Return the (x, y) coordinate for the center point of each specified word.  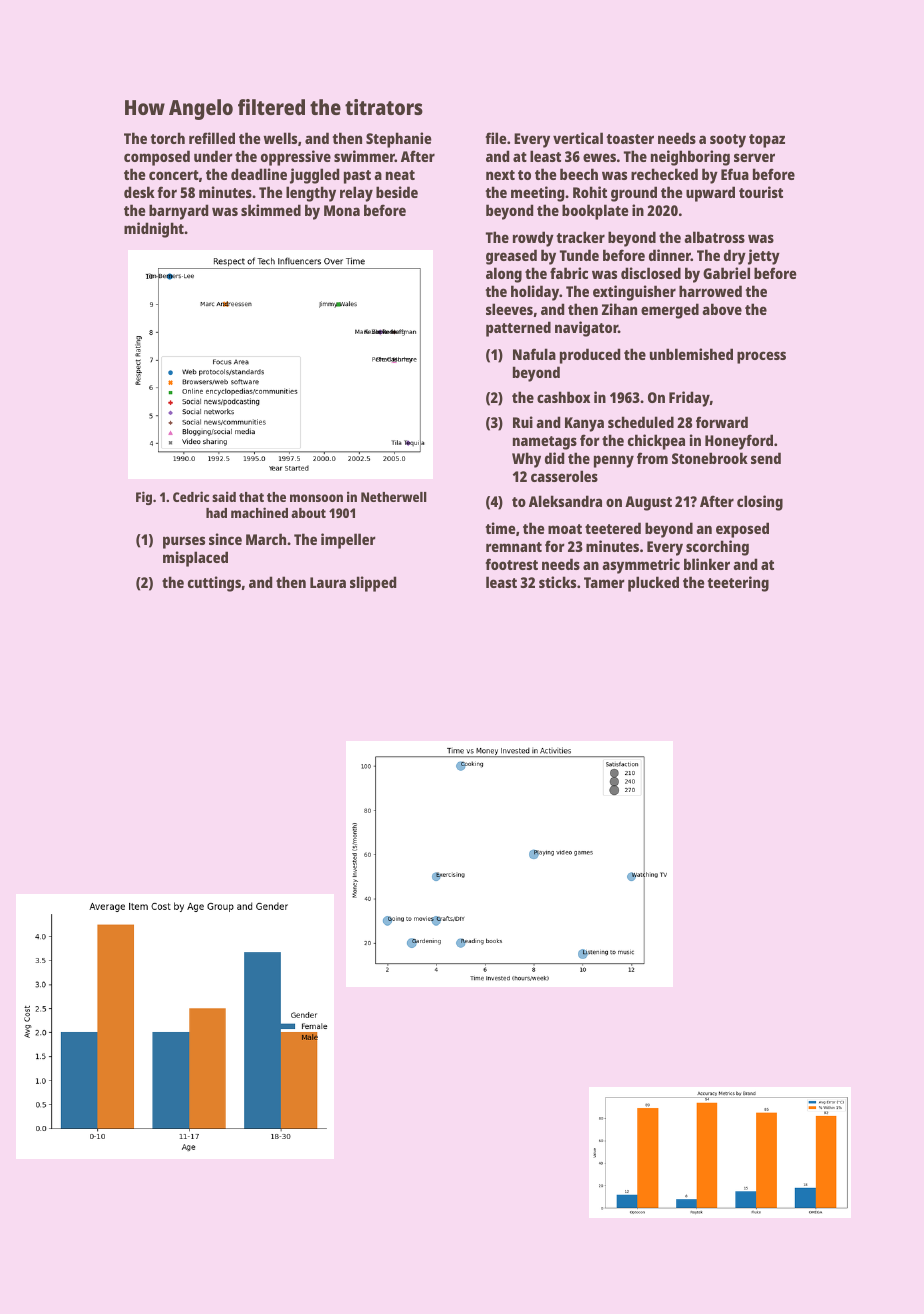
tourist (761, 192)
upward (710, 194)
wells (280, 138)
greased (511, 257)
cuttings (214, 584)
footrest (511, 564)
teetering (738, 584)
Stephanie (399, 140)
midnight (154, 230)
